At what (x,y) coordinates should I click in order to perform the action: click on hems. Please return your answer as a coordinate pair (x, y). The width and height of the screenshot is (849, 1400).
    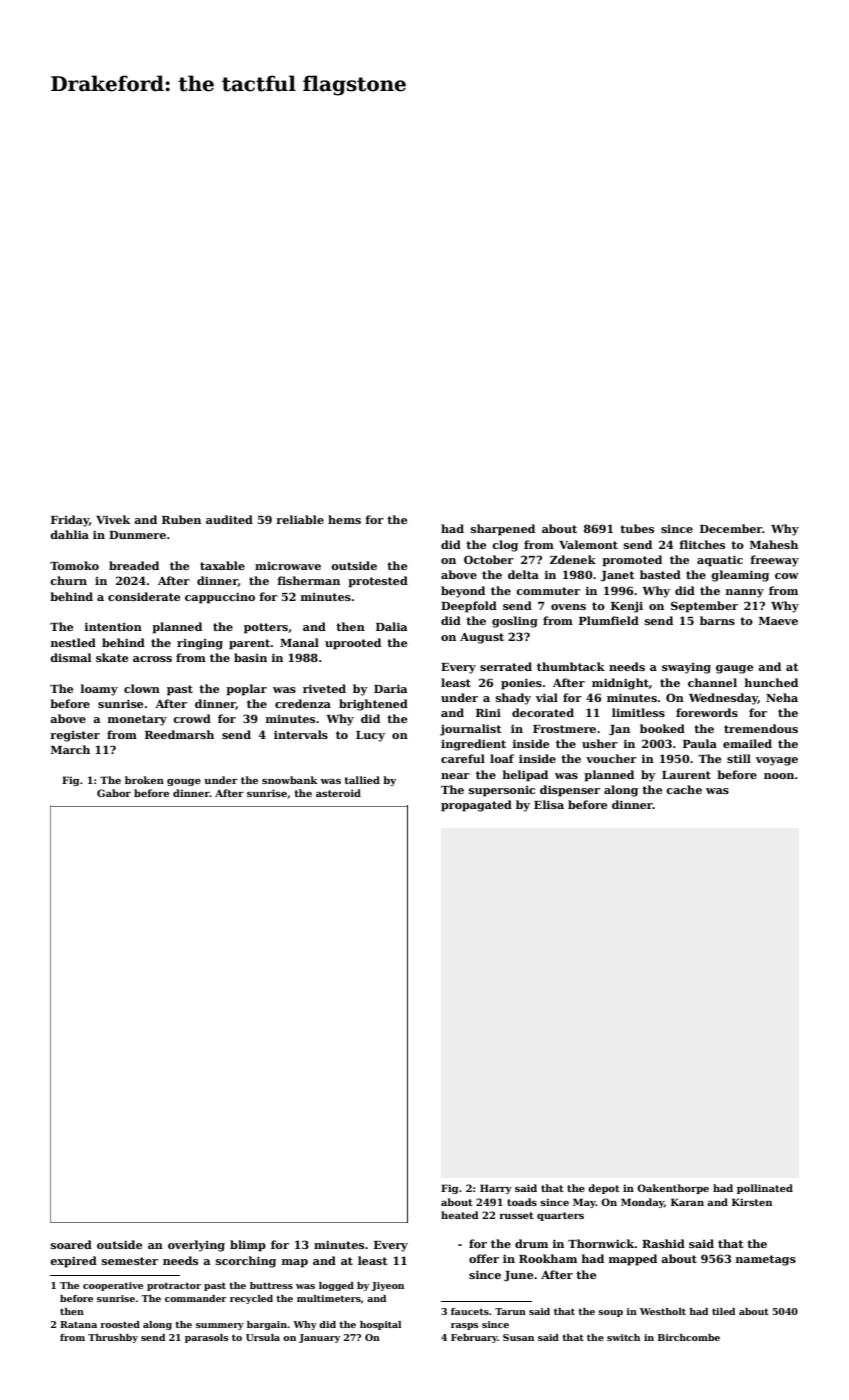
    Looking at the image, I should click on (344, 519).
